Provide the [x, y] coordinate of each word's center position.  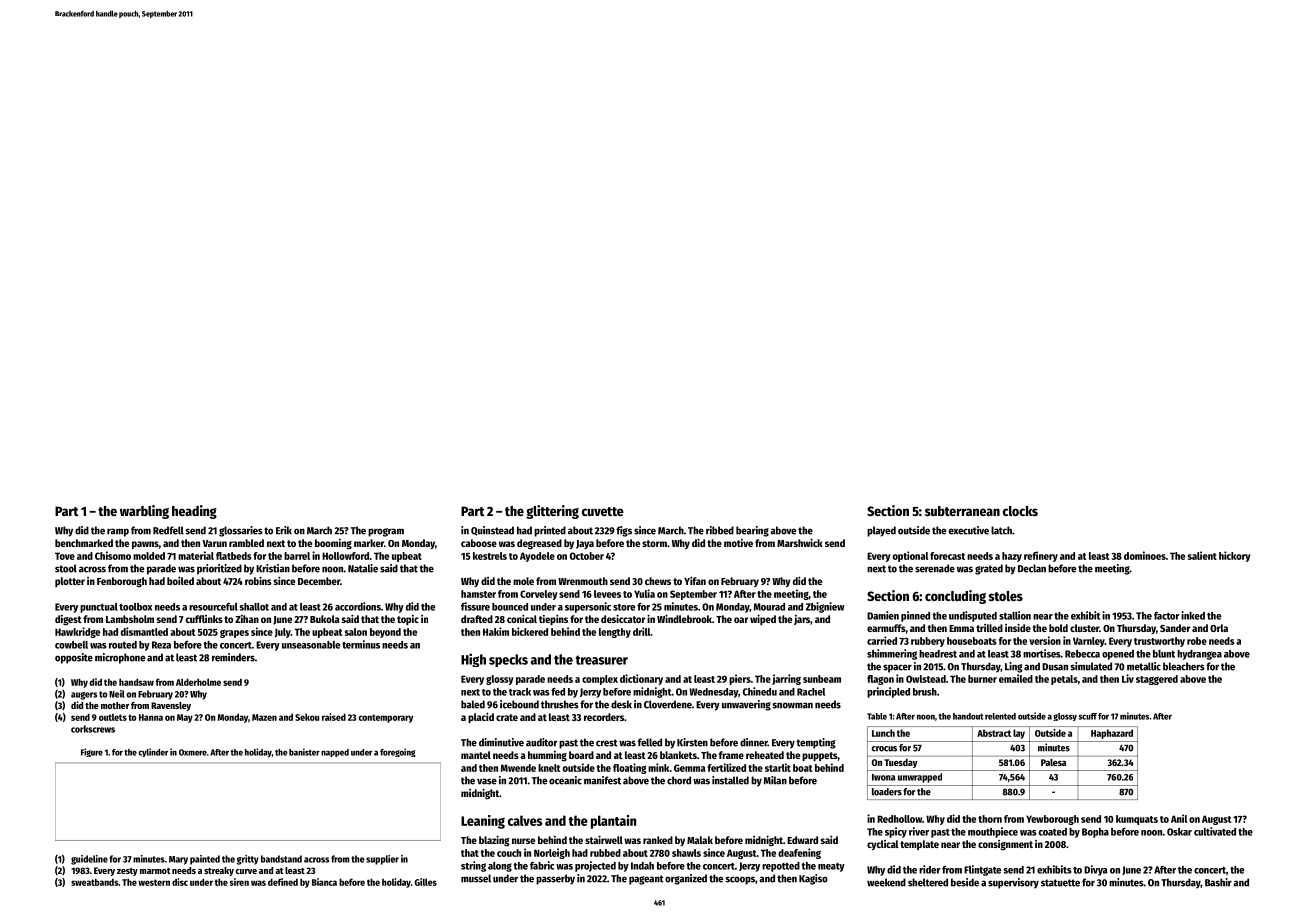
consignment [1005, 845]
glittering [552, 512]
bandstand [281, 859]
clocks [1020, 511]
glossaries [241, 531]
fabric [542, 865]
